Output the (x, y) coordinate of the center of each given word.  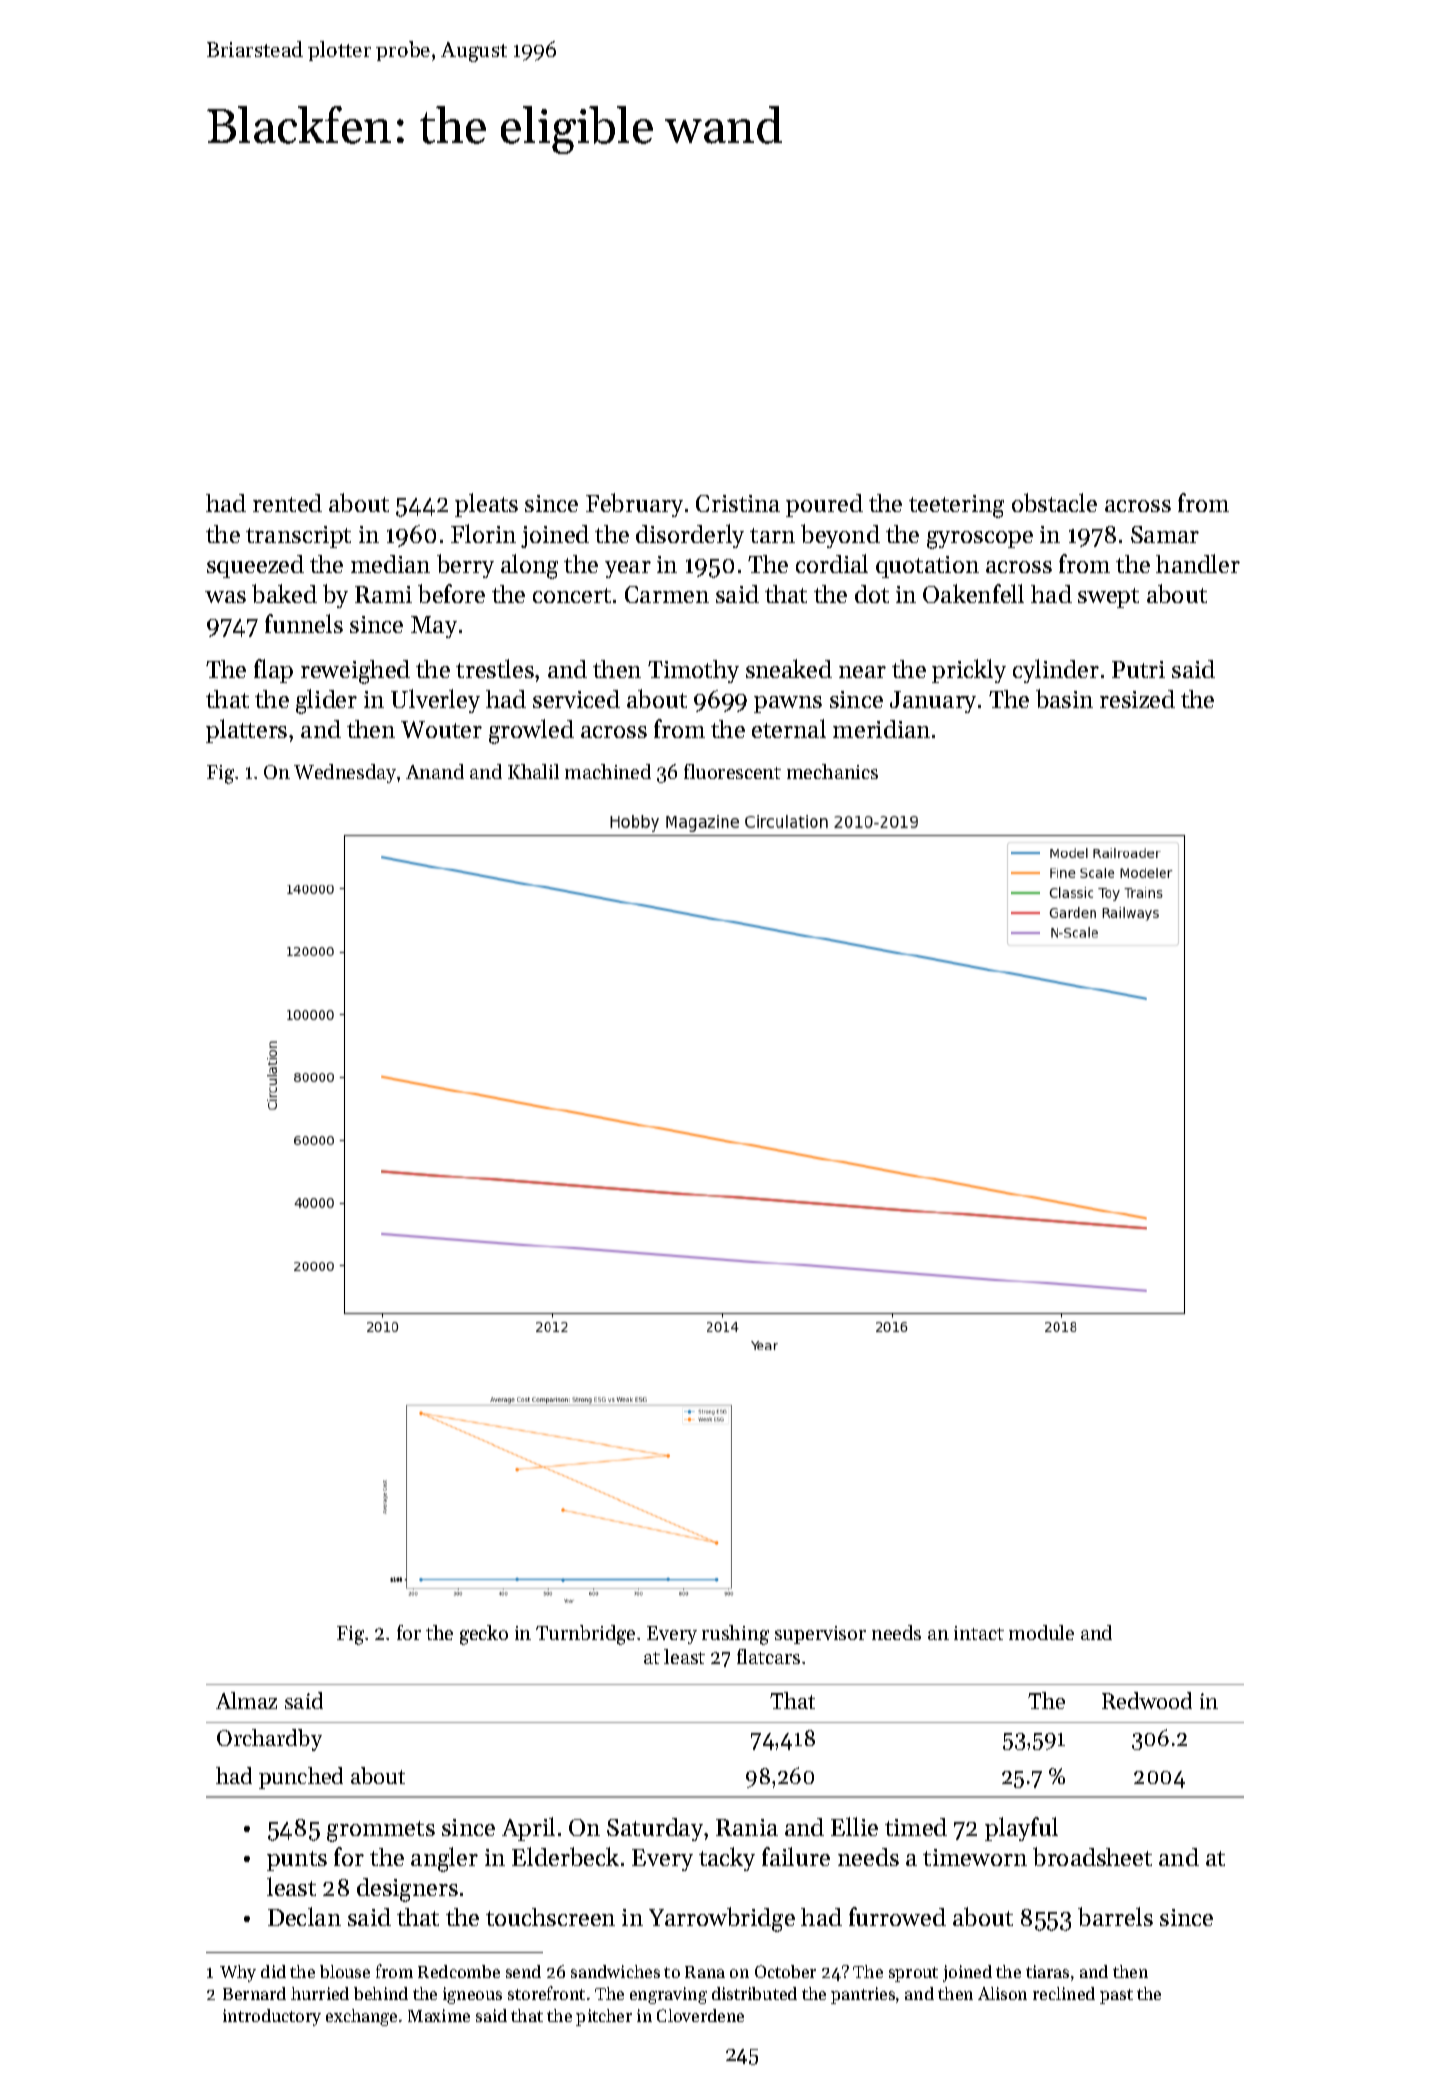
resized (1137, 699)
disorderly (690, 536)
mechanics (832, 771)
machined (608, 771)
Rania (747, 1827)
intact (979, 1633)
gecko (484, 1635)
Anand (435, 771)
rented (287, 503)
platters (246, 731)
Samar (1165, 534)
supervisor (820, 1635)
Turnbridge (585, 1635)
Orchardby (269, 1740)
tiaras (1047, 1971)
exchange (361, 2017)
